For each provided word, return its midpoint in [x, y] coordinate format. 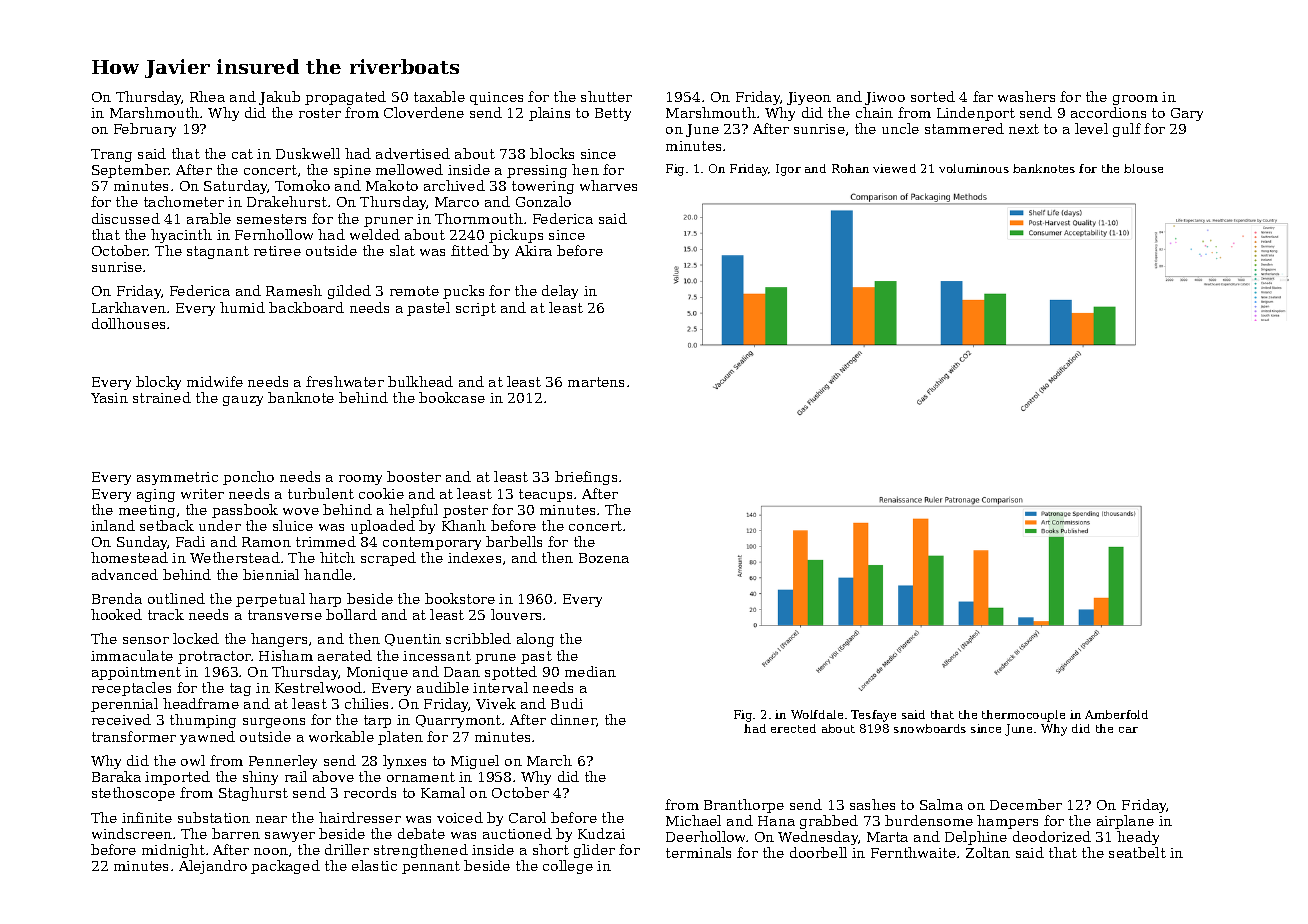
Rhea [207, 96]
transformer [134, 736]
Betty [613, 114]
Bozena [604, 558]
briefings [586, 478]
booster [414, 476]
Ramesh [294, 290]
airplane [1125, 822]
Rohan [850, 168]
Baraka [116, 776]
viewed [894, 168]
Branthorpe [744, 806]
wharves [608, 185]
